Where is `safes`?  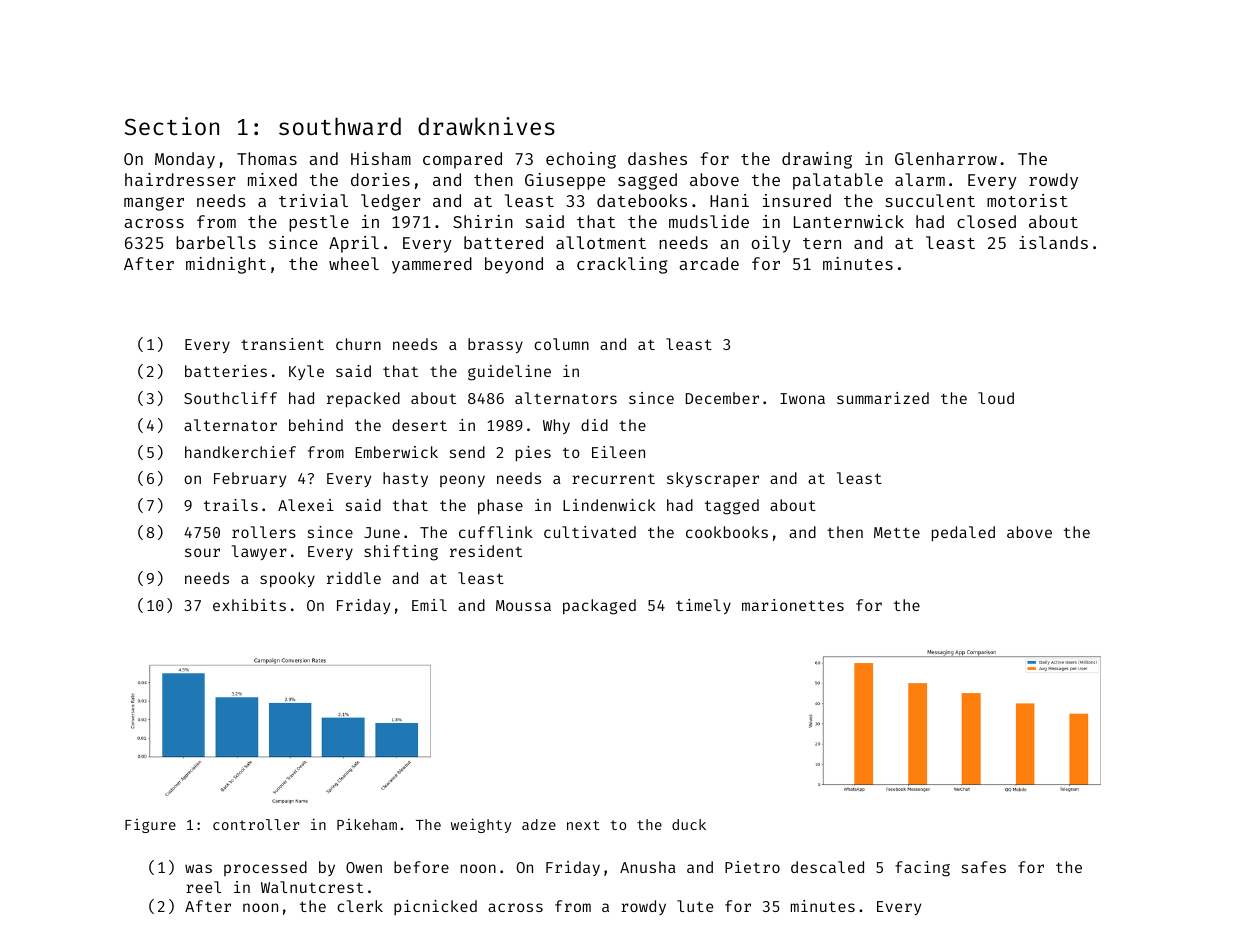
safes is located at coordinates (984, 867).
